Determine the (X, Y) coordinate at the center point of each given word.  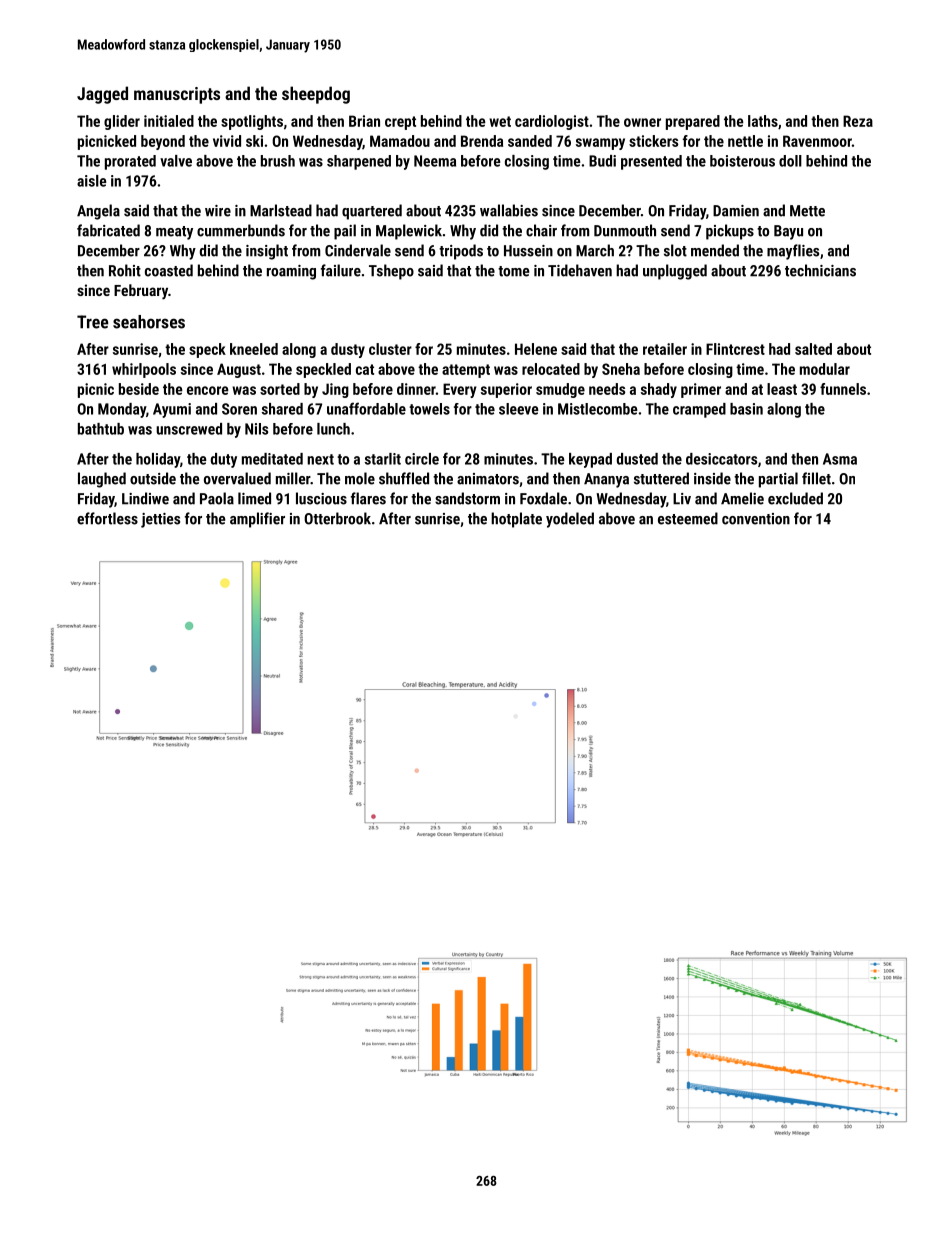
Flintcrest (735, 349)
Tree (92, 322)
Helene (536, 349)
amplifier (257, 520)
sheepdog (316, 95)
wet (500, 121)
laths (763, 121)
